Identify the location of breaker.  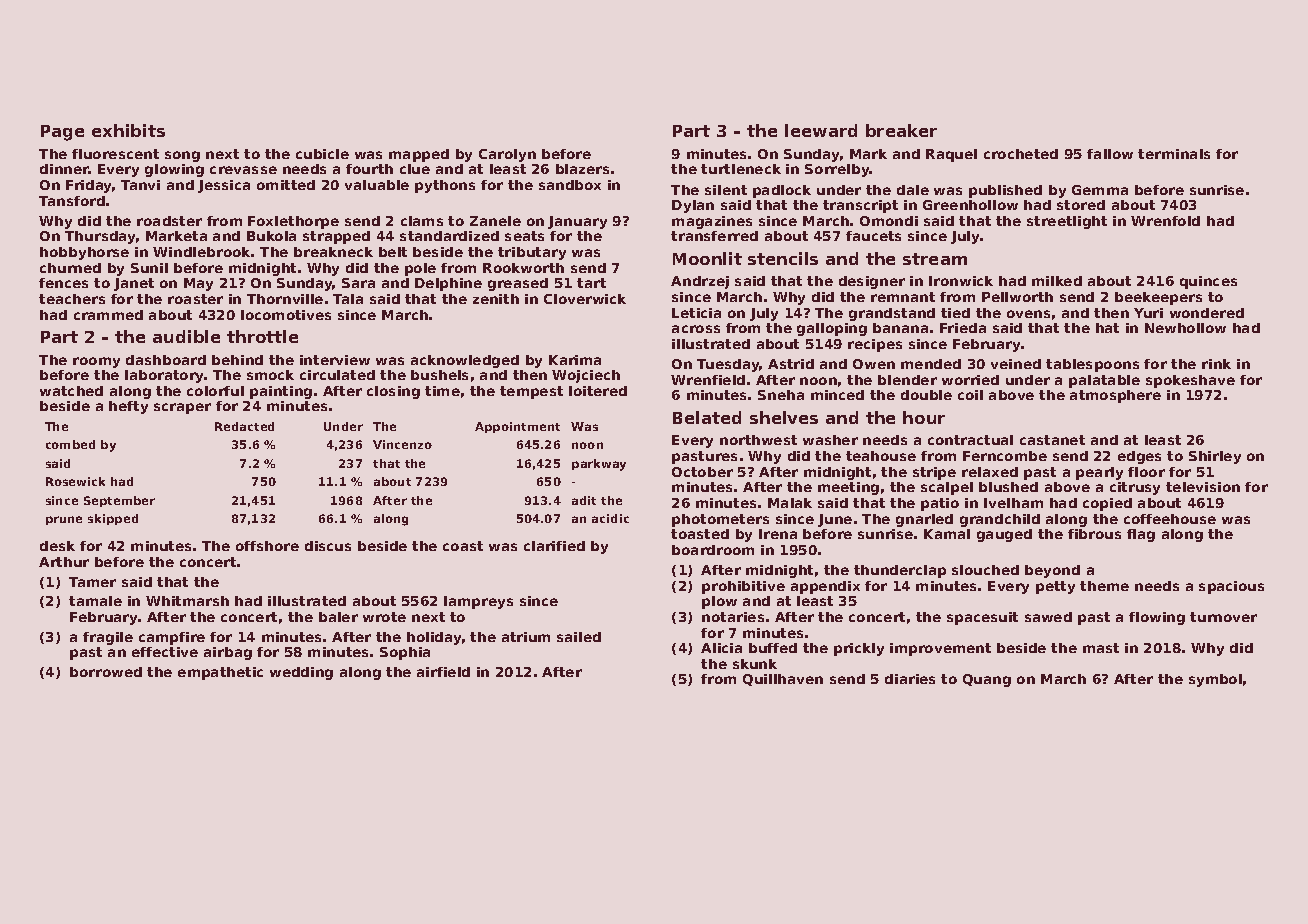
(901, 130).
